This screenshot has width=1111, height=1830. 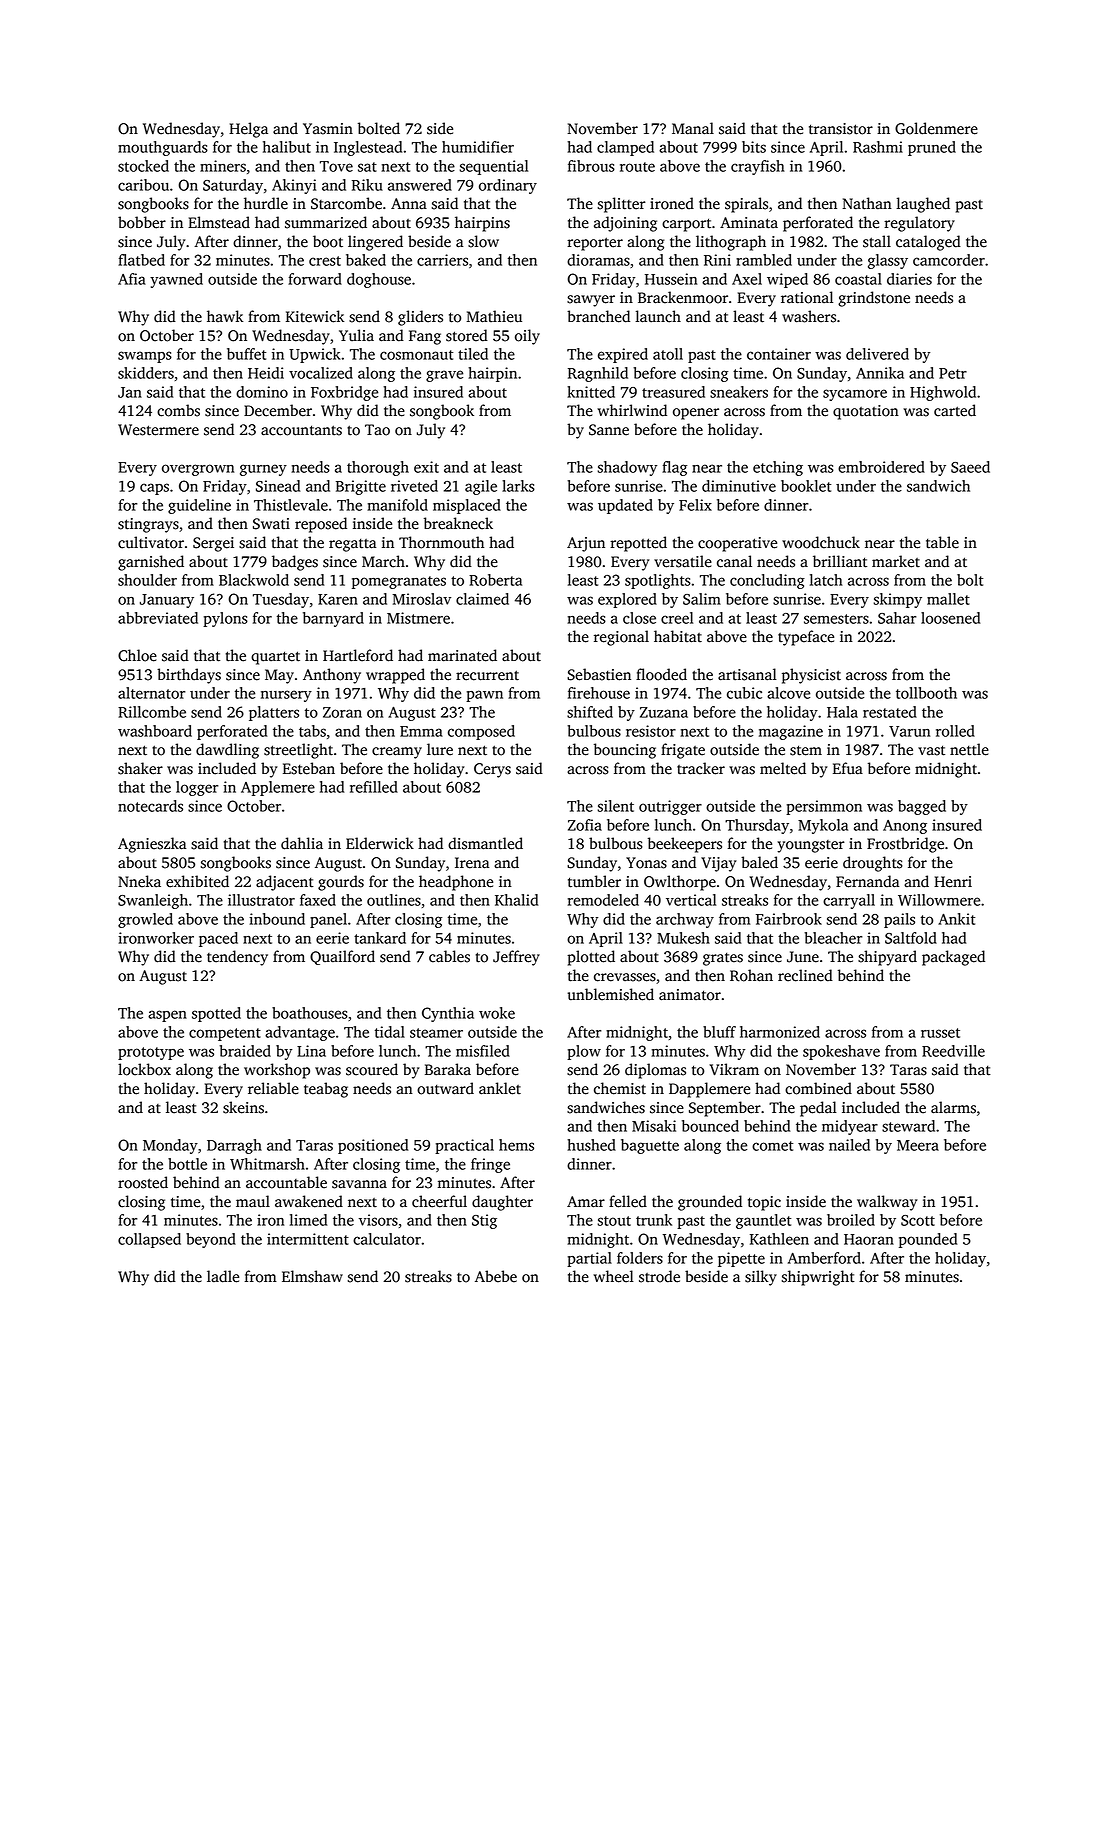 What do you see at coordinates (586, 544) in the screenshot?
I see `Arjun` at bounding box center [586, 544].
